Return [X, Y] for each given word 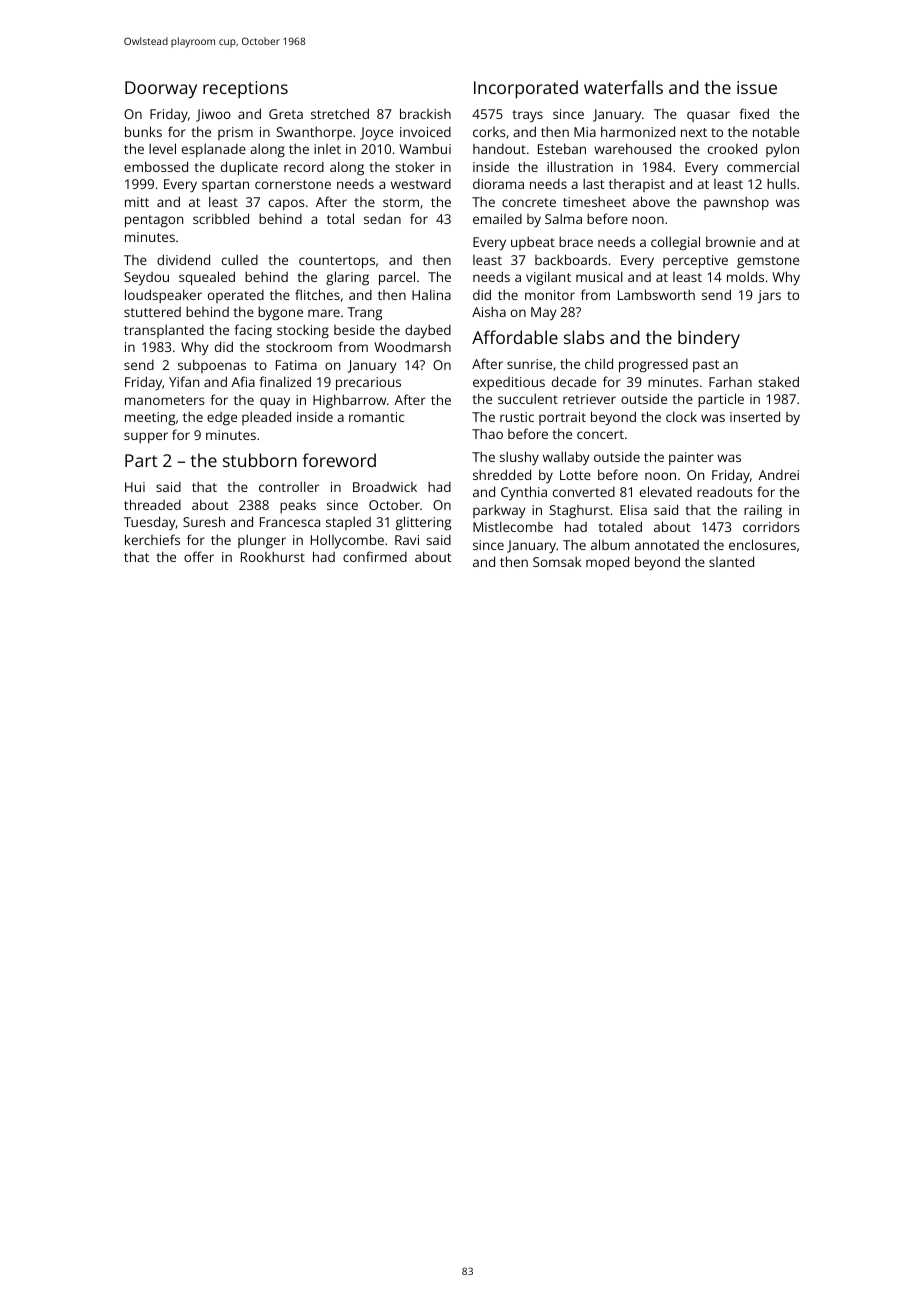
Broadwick [385, 487]
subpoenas [212, 366]
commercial [763, 166]
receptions [245, 89]
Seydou [146, 279]
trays [527, 116]
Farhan [730, 382]
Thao [487, 433]
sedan [382, 219]
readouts [725, 491]
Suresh [204, 521]
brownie [731, 241]
